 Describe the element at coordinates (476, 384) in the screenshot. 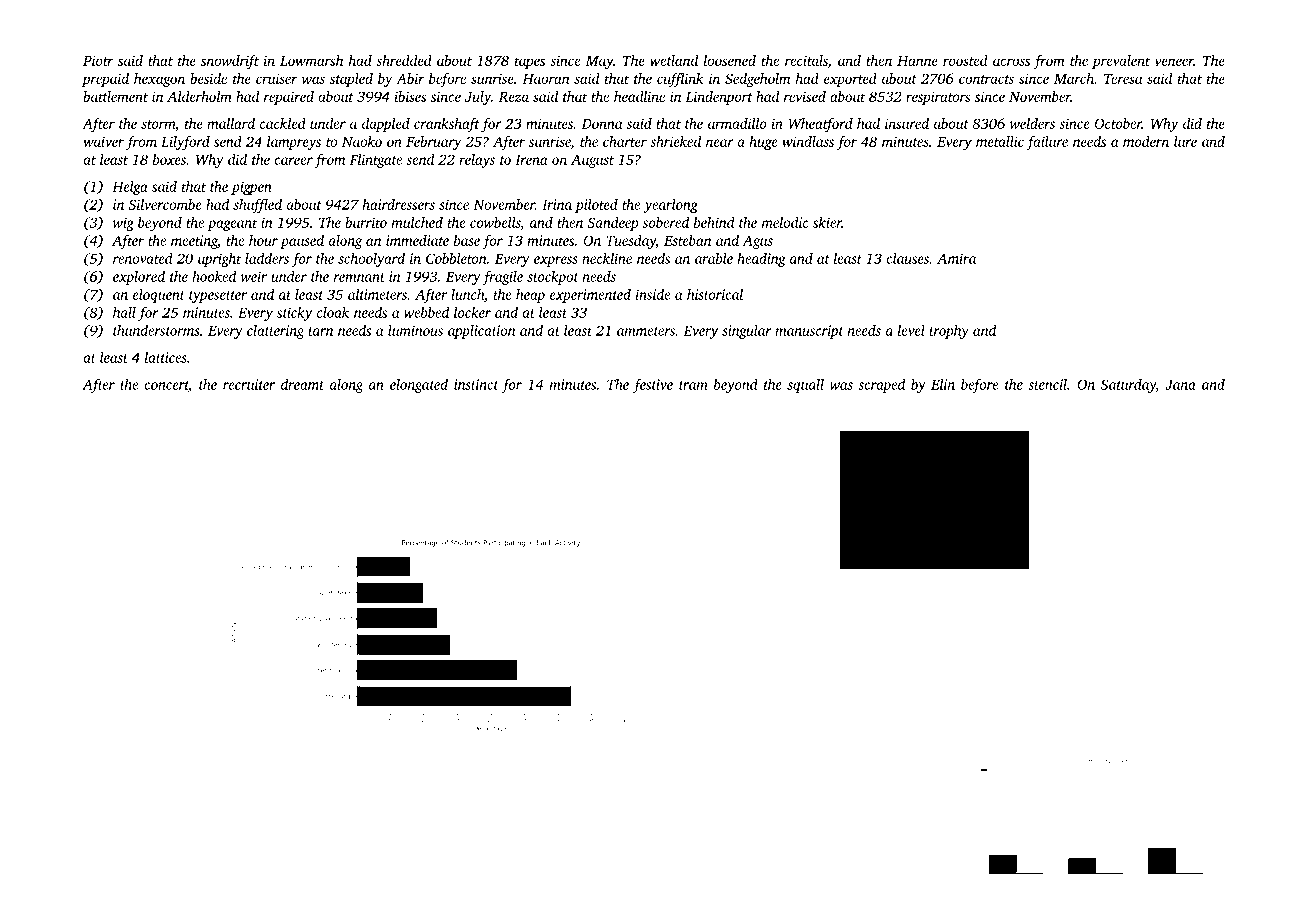

I see `instinct` at that location.
